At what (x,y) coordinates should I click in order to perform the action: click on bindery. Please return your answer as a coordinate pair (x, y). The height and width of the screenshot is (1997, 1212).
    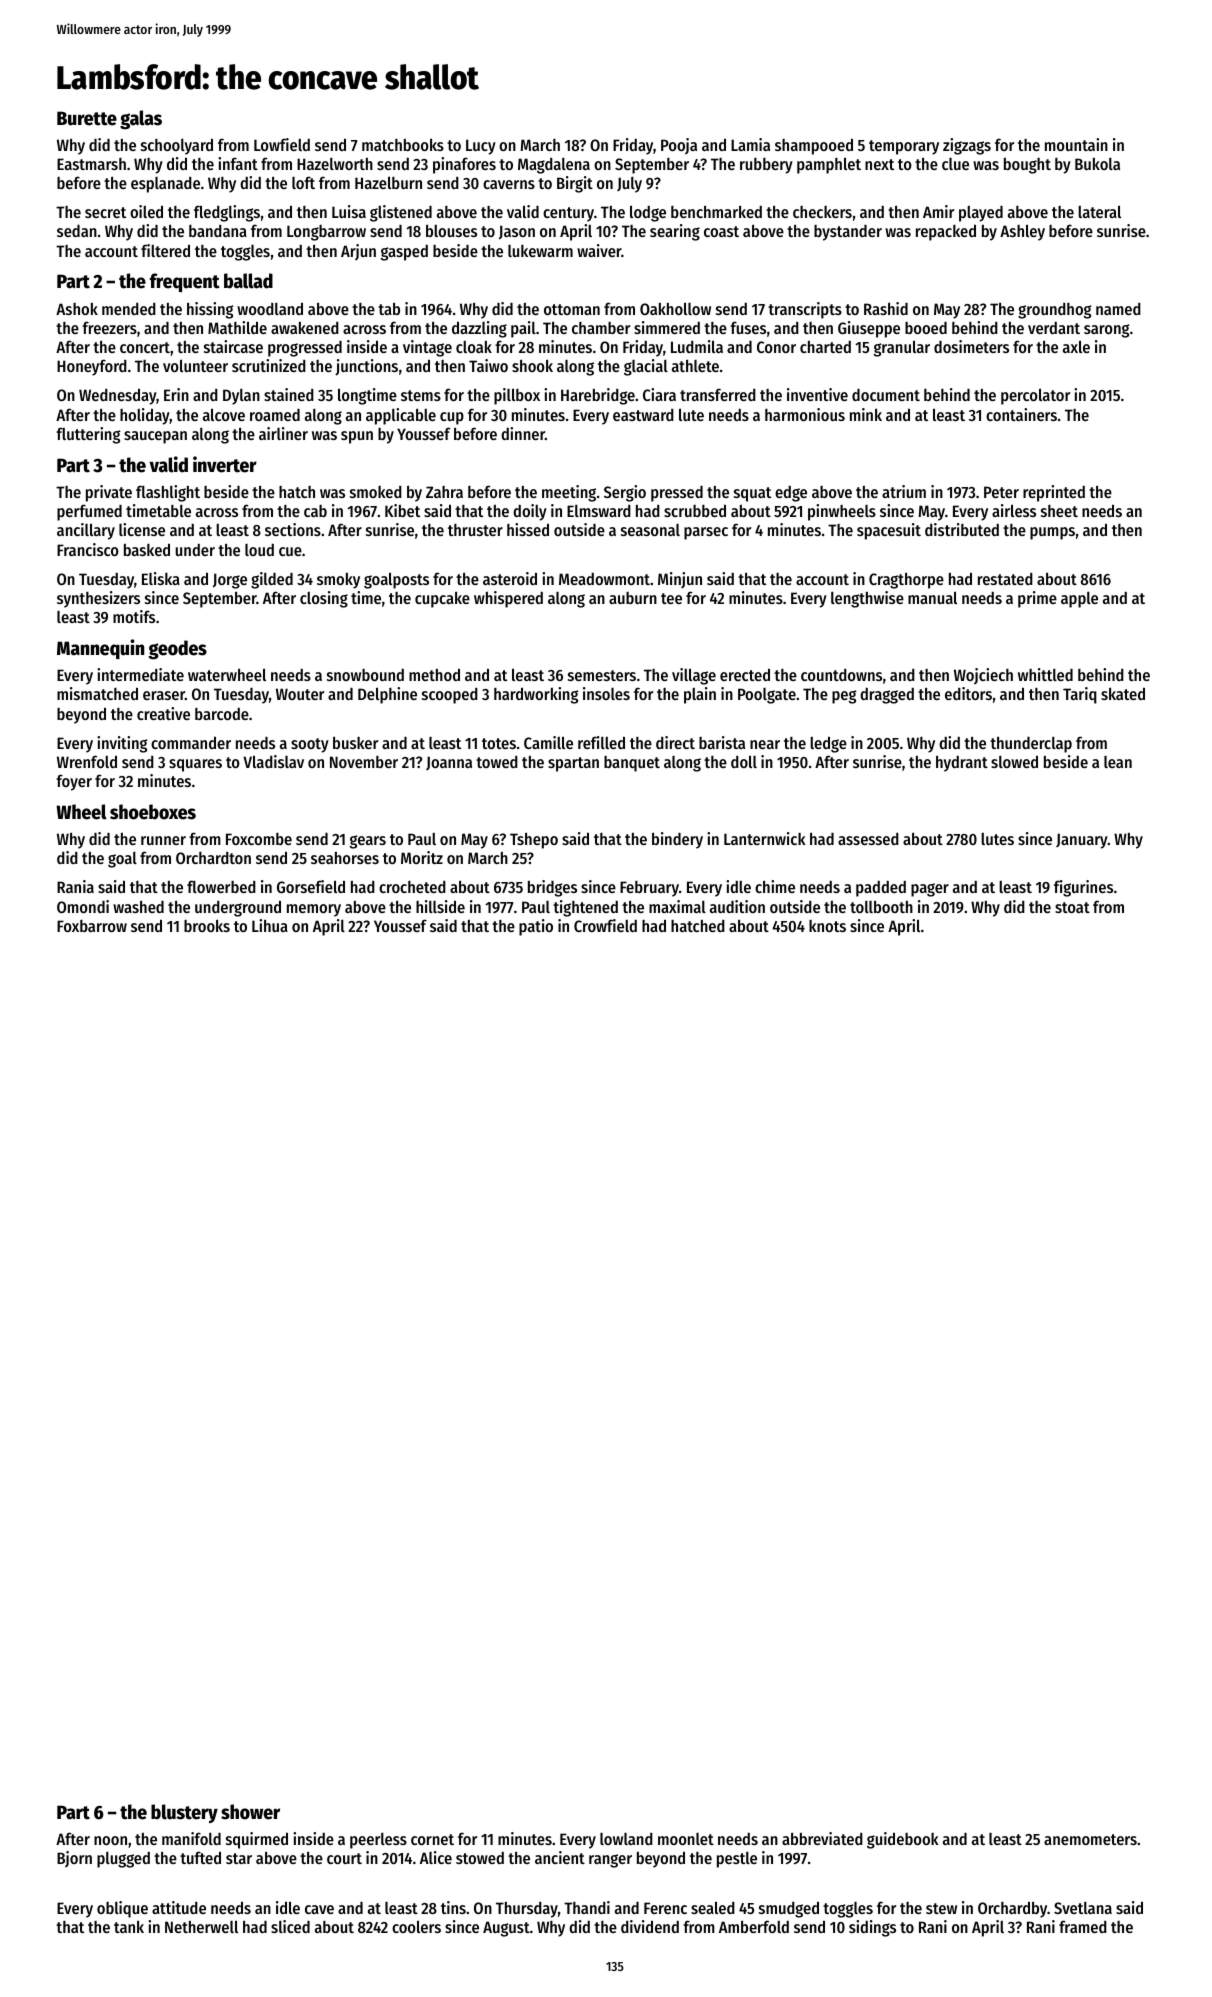
    Looking at the image, I should click on (677, 840).
